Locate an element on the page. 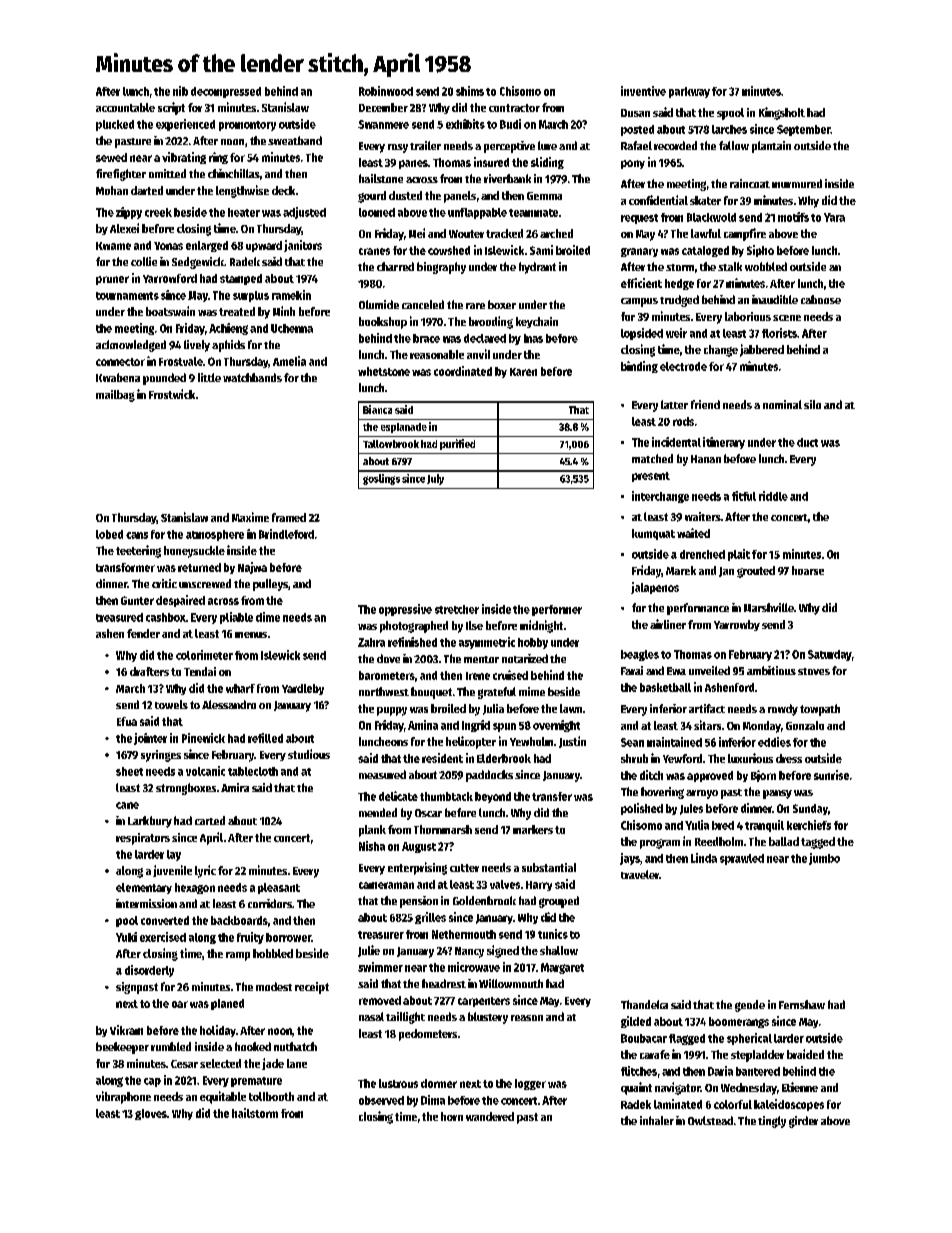 The width and height of the page is (952, 1233). tablecloth is located at coordinates (253, 771).
